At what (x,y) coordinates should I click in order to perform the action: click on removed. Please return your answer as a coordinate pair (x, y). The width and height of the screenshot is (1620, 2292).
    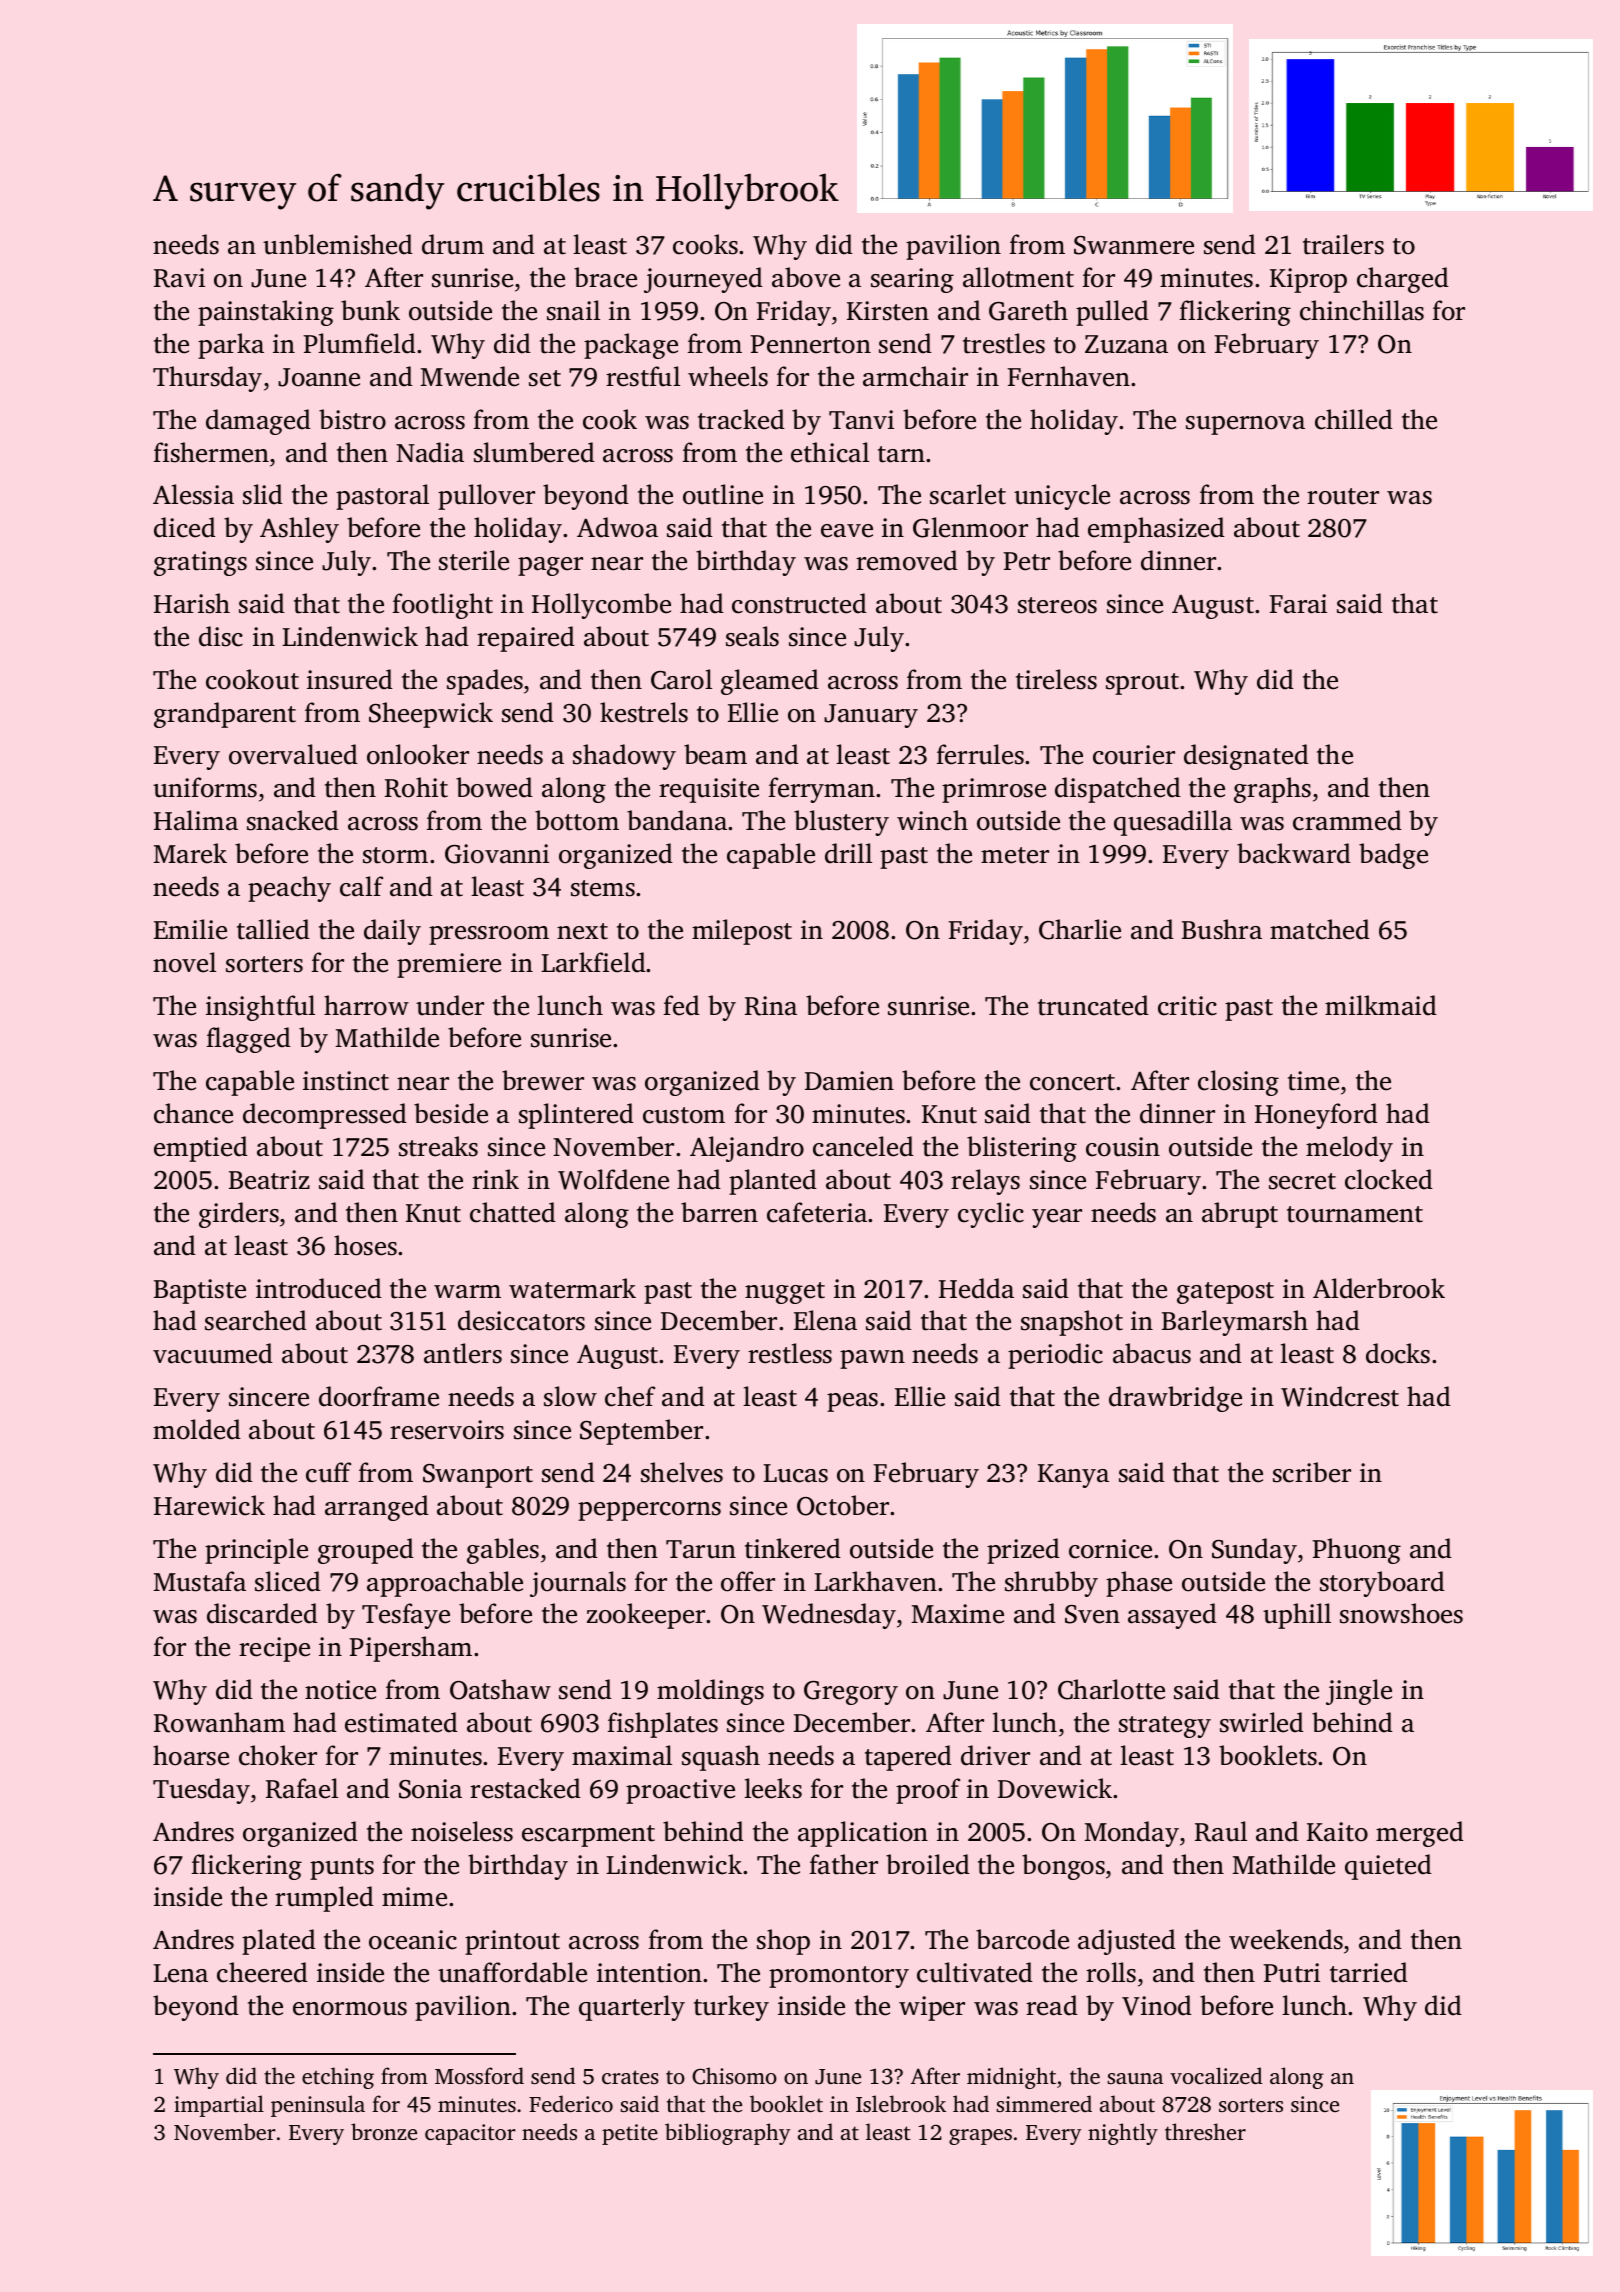
    Looking at the image, I should click on (907, 560).
